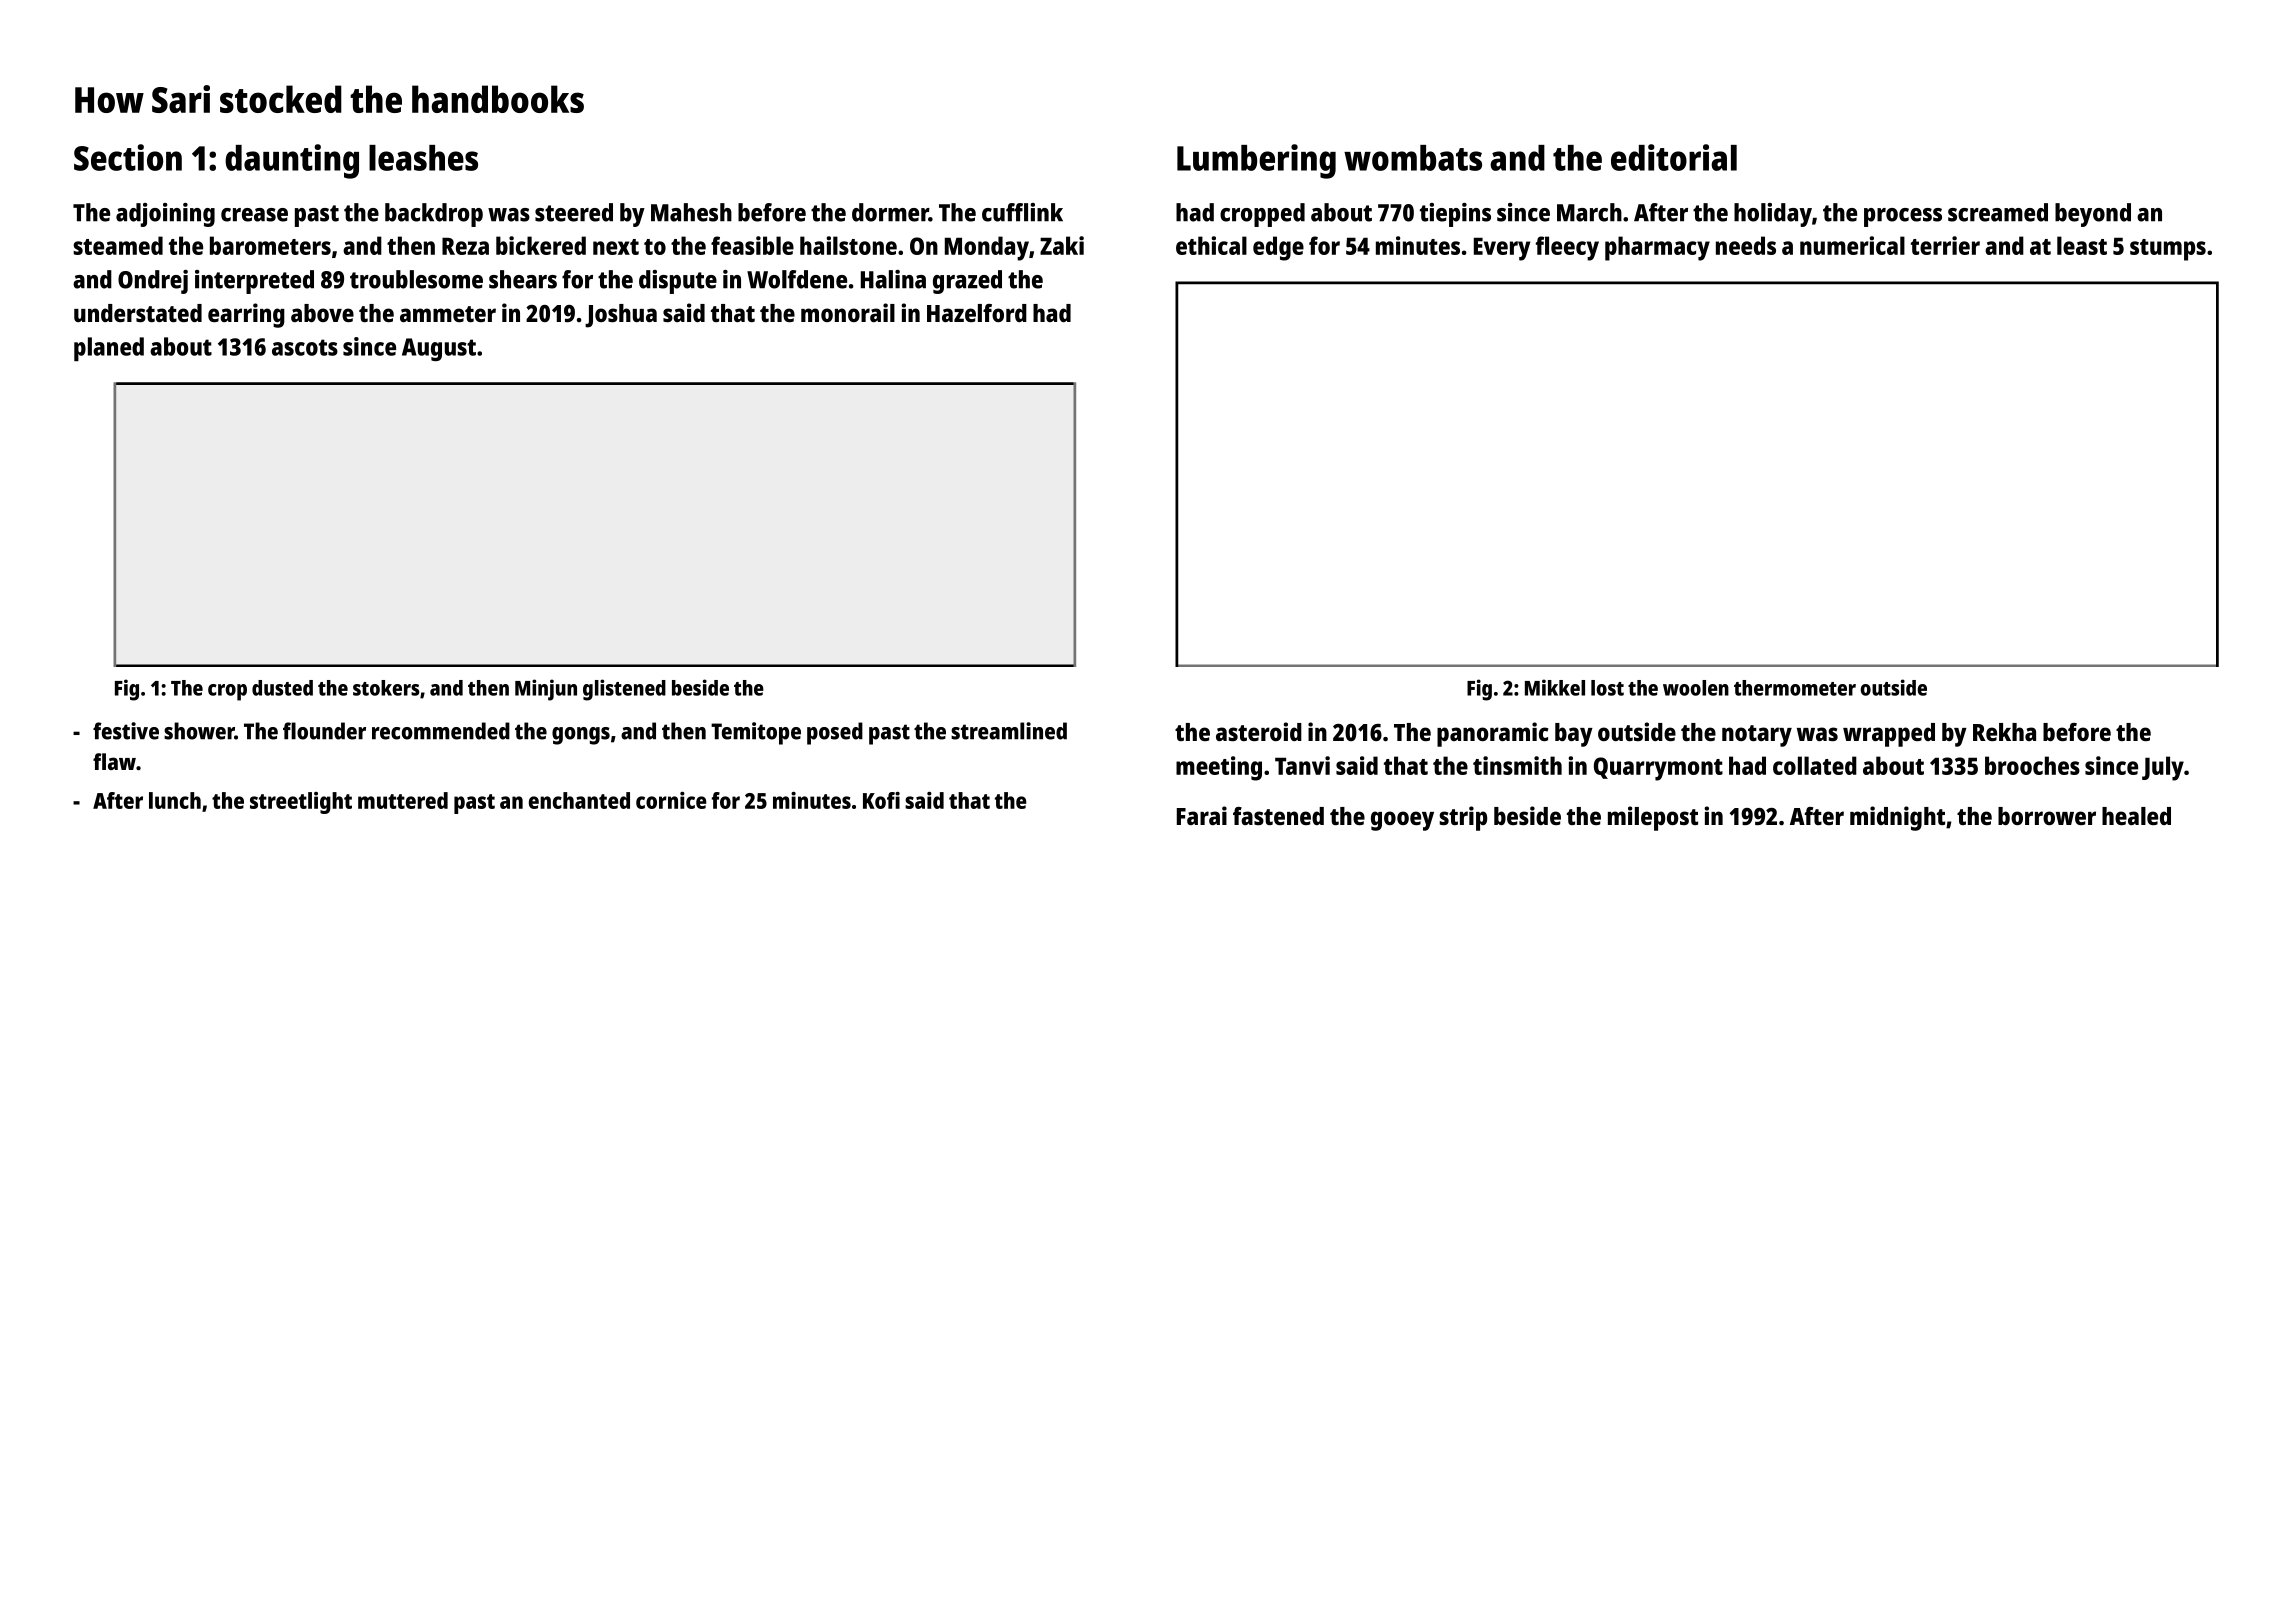 The height and width of the screenshot is (1620, 2292). Describe the element at coordinates (301, 803) in the screenshot. I see `streetlight` at that location.
